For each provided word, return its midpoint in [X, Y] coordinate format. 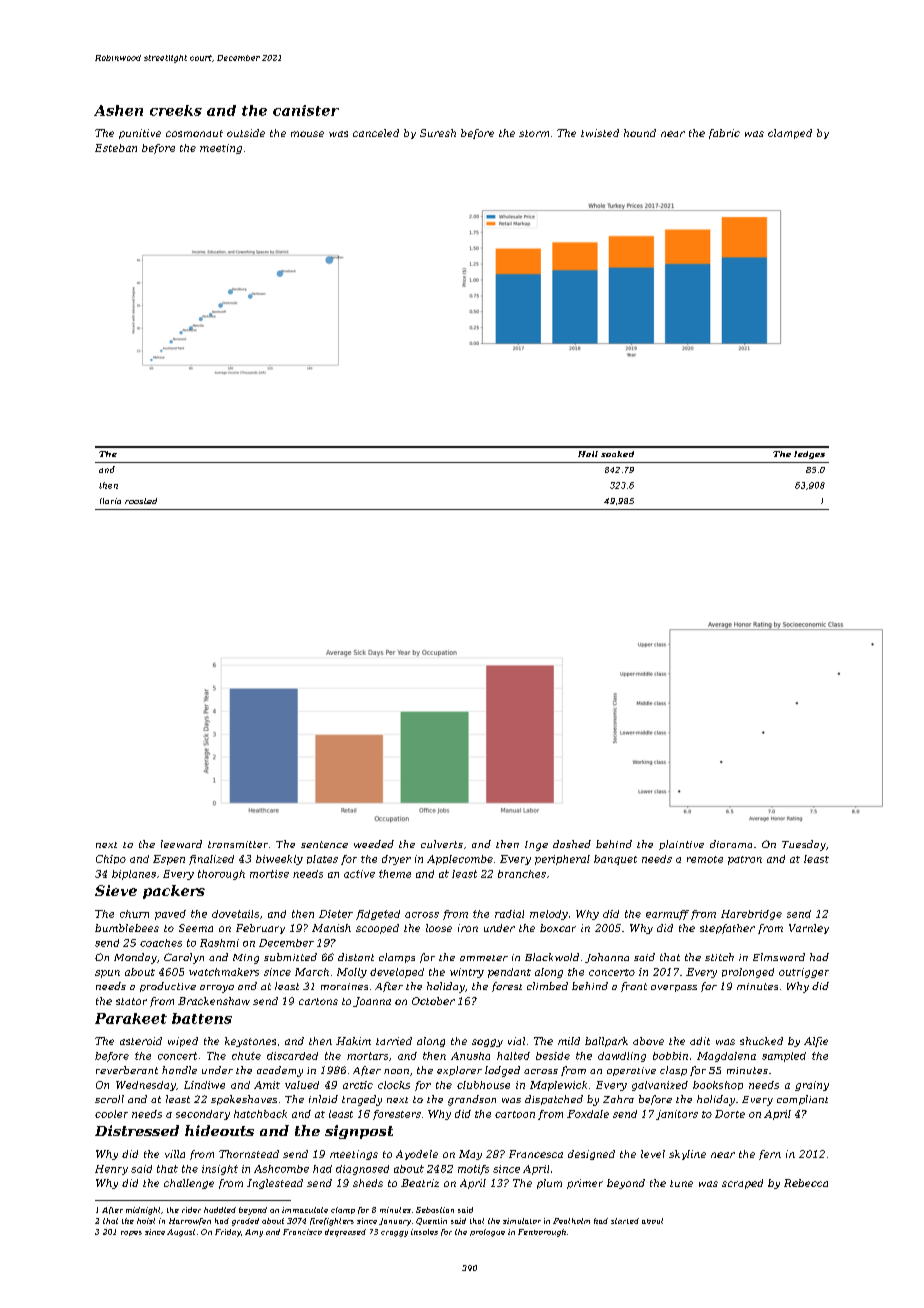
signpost [359, 1132]
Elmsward [779, 957]
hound [640, 133]
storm [534, 133]
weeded [374, 844]
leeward [181, 844]
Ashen [118, 110]
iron [468, 928]
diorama [731, 844]
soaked [617, 454]
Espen [169, 860]
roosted [141, 501]
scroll [109, 1099]
